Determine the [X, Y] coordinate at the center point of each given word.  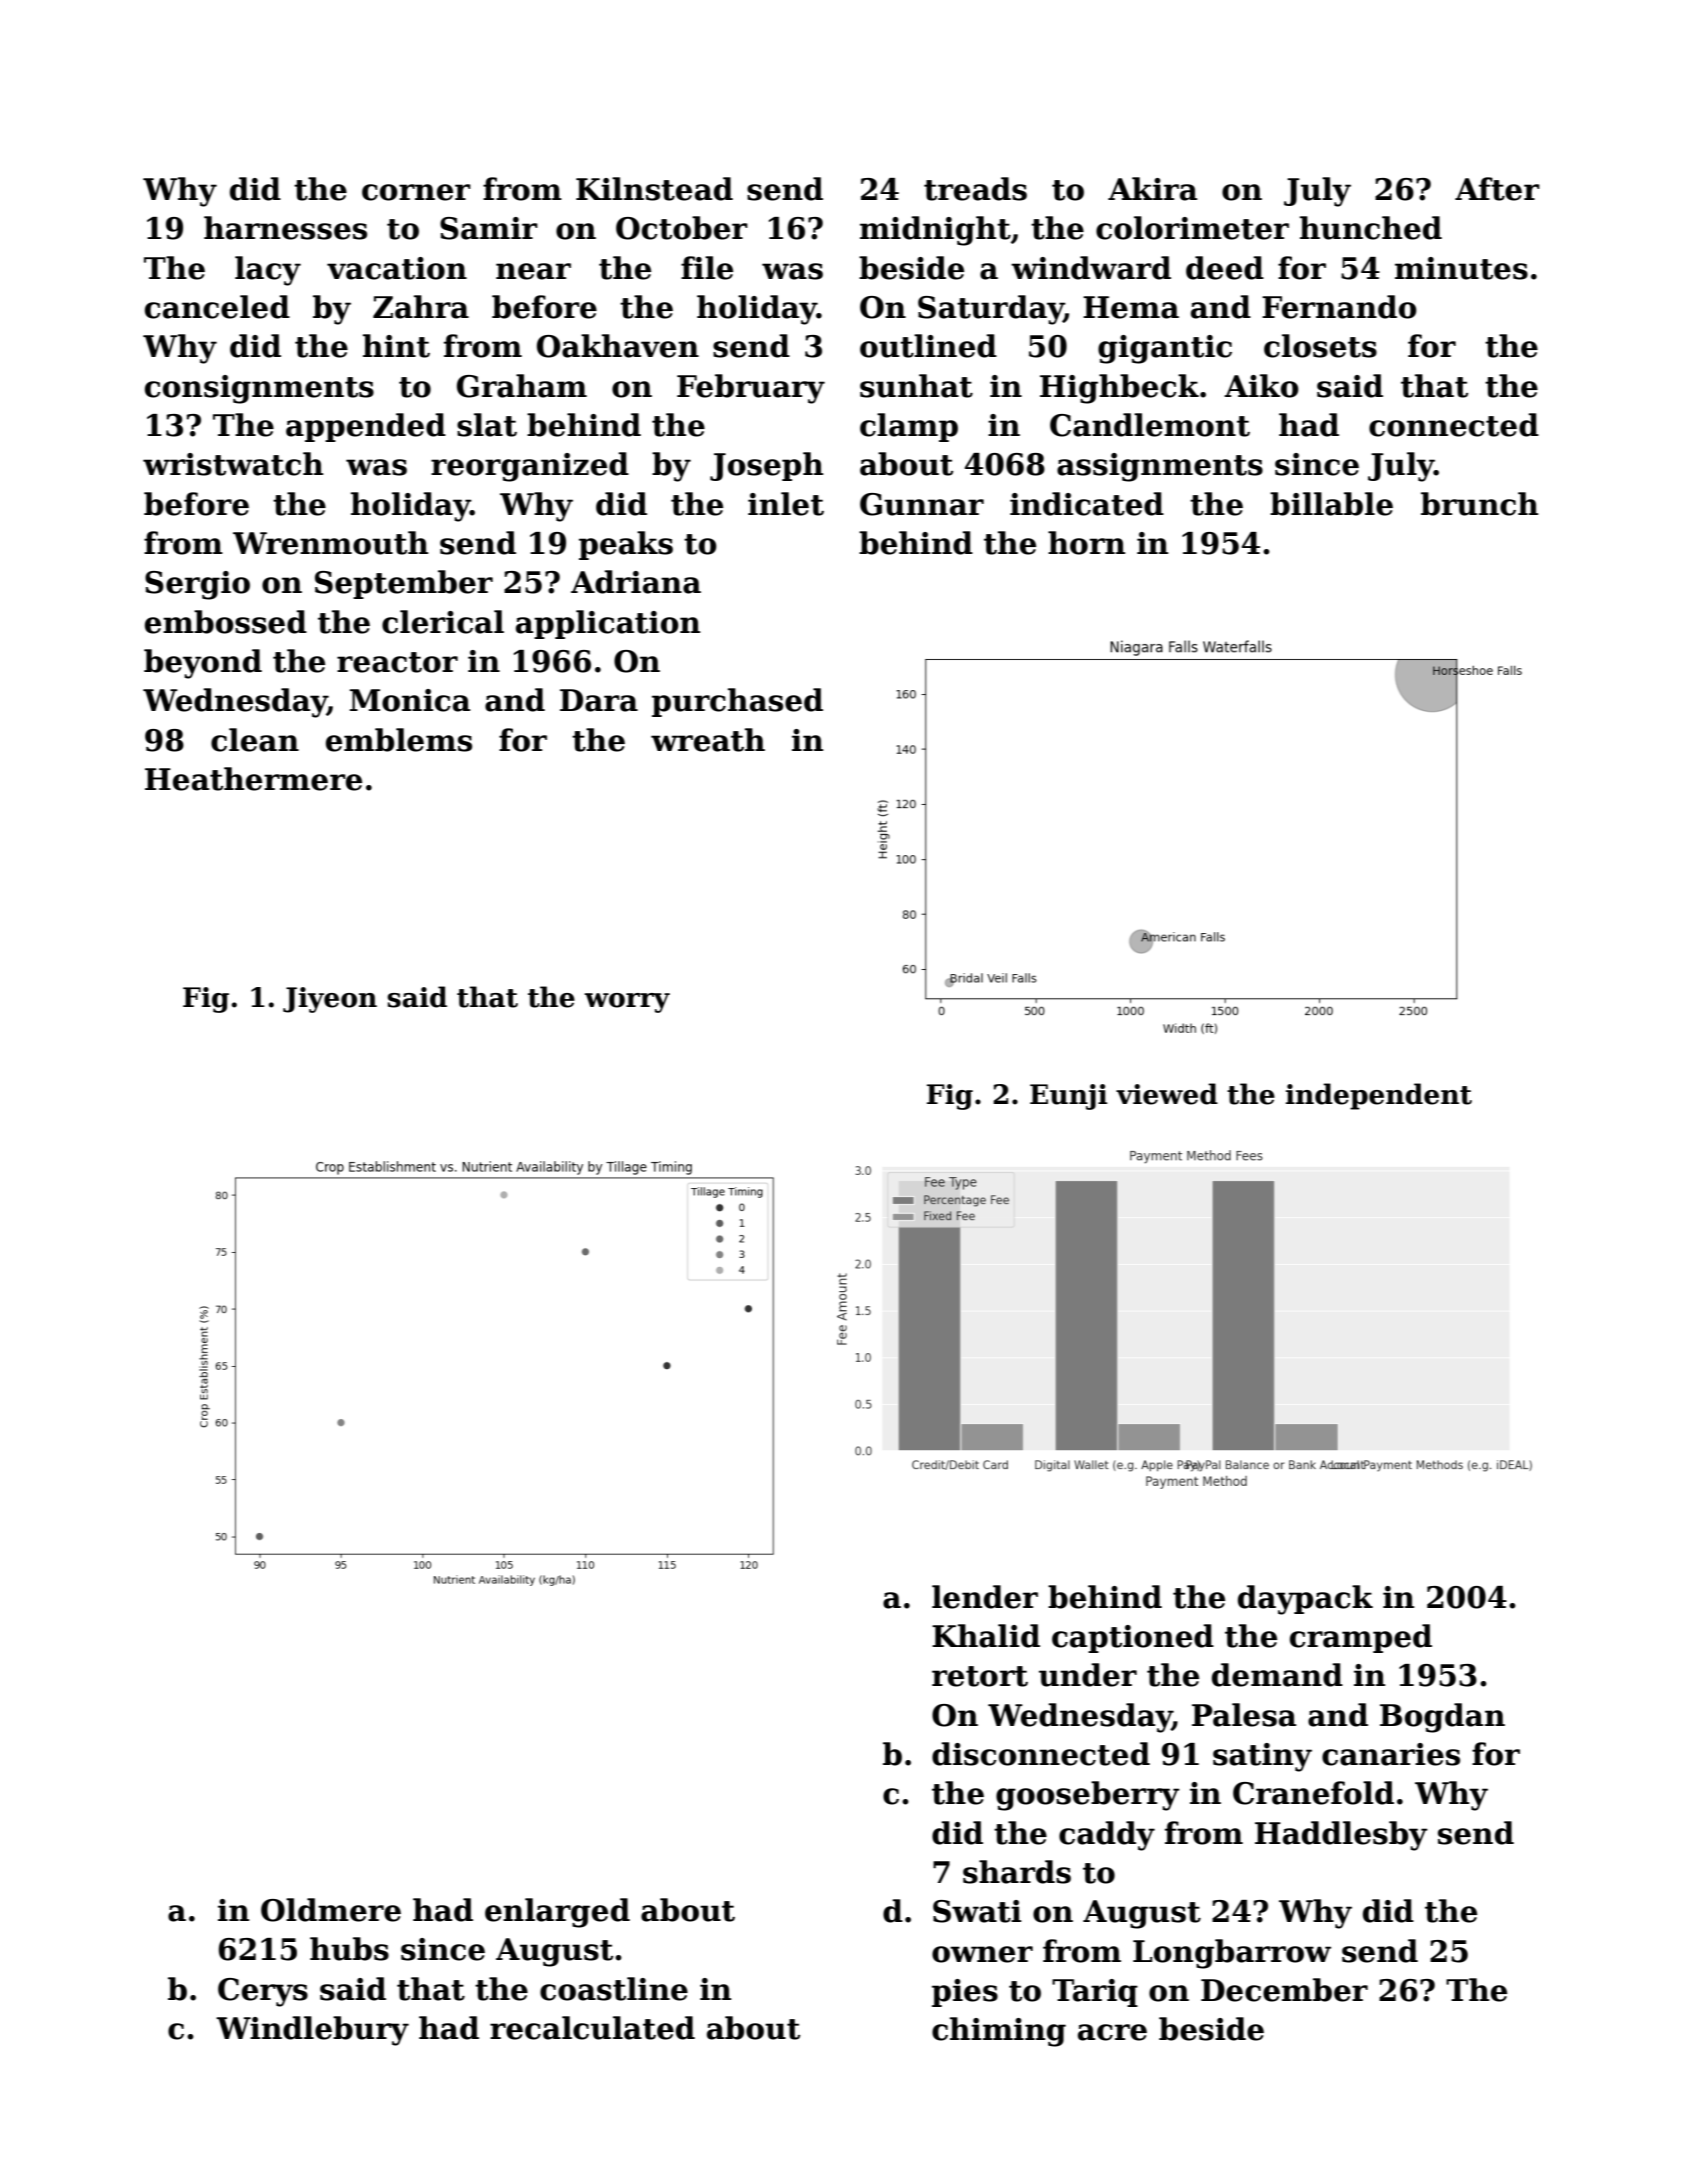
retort [980, 1676]
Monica [410, 700]
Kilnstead [654, 189]
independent [1379, 1096]
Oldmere [331, 1910]
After [1497, 189]
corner [416, 192]
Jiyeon [330, 1000]
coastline [614, 1989]
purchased [737, 702]
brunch [1479, 504]
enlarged [557, 1913]
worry [627, 1003]
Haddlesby [1341, 1836]
